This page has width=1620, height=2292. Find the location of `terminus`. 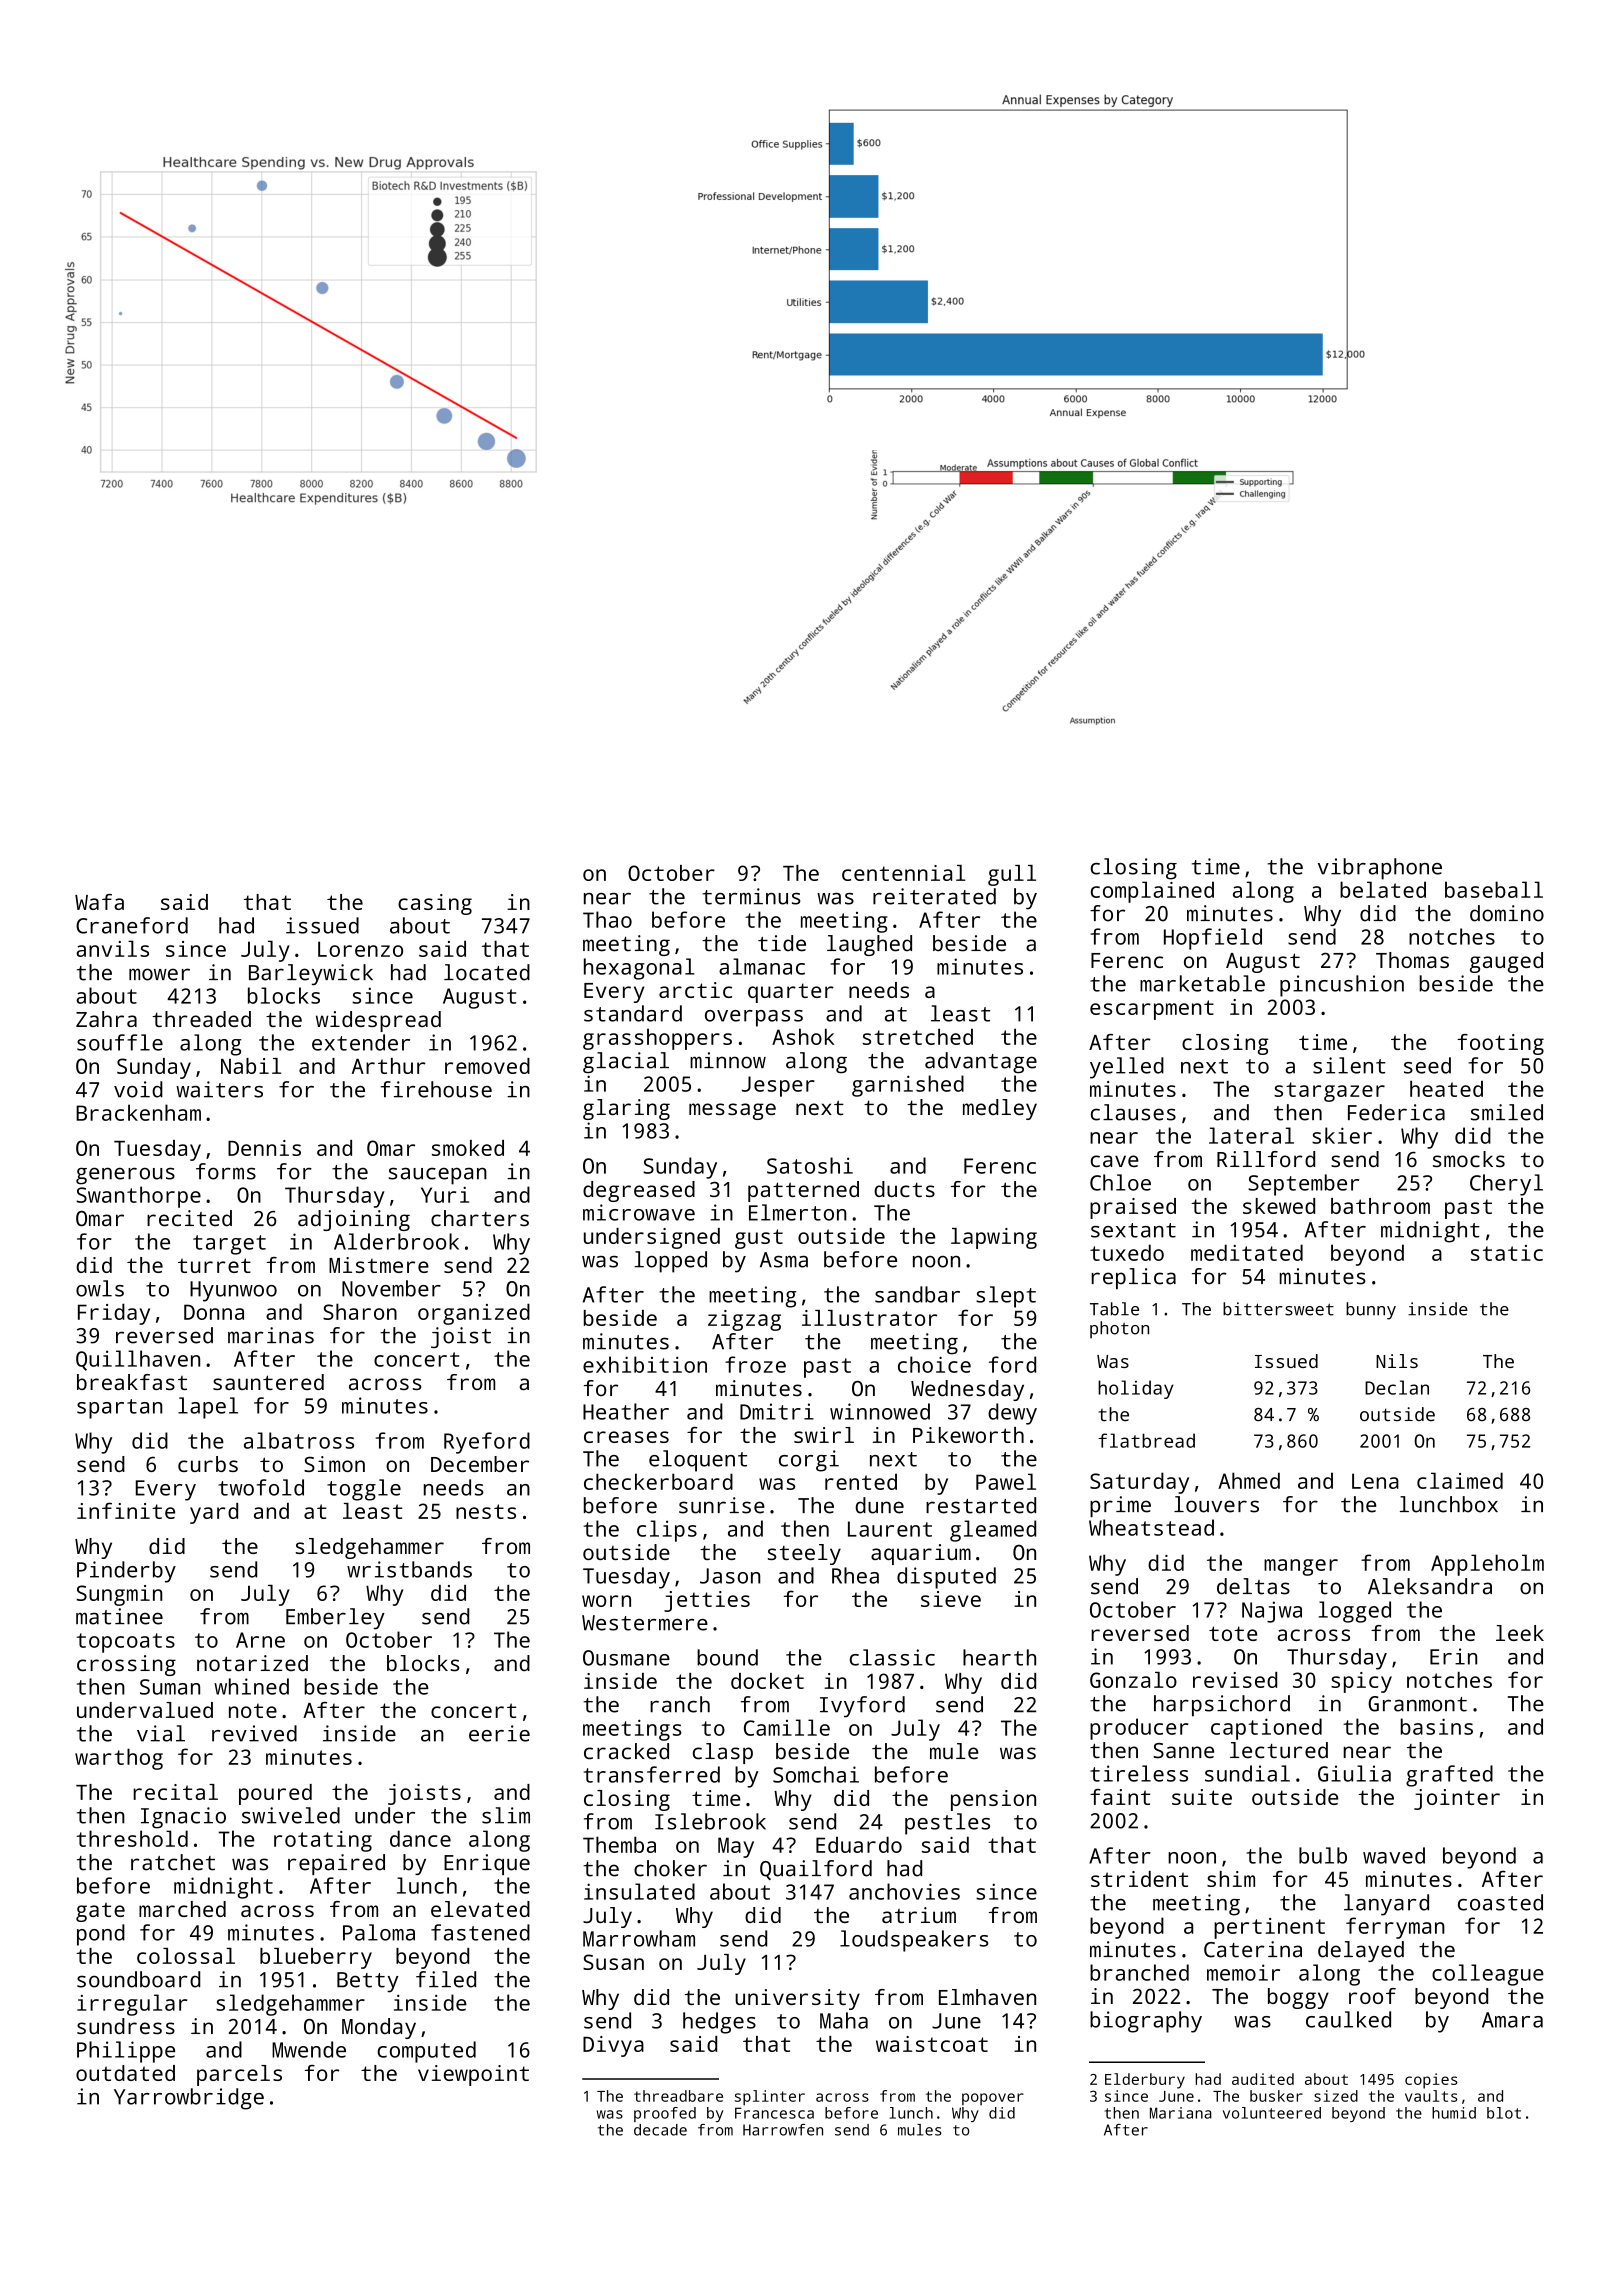

terminus is located at coordinates (751, 896).
